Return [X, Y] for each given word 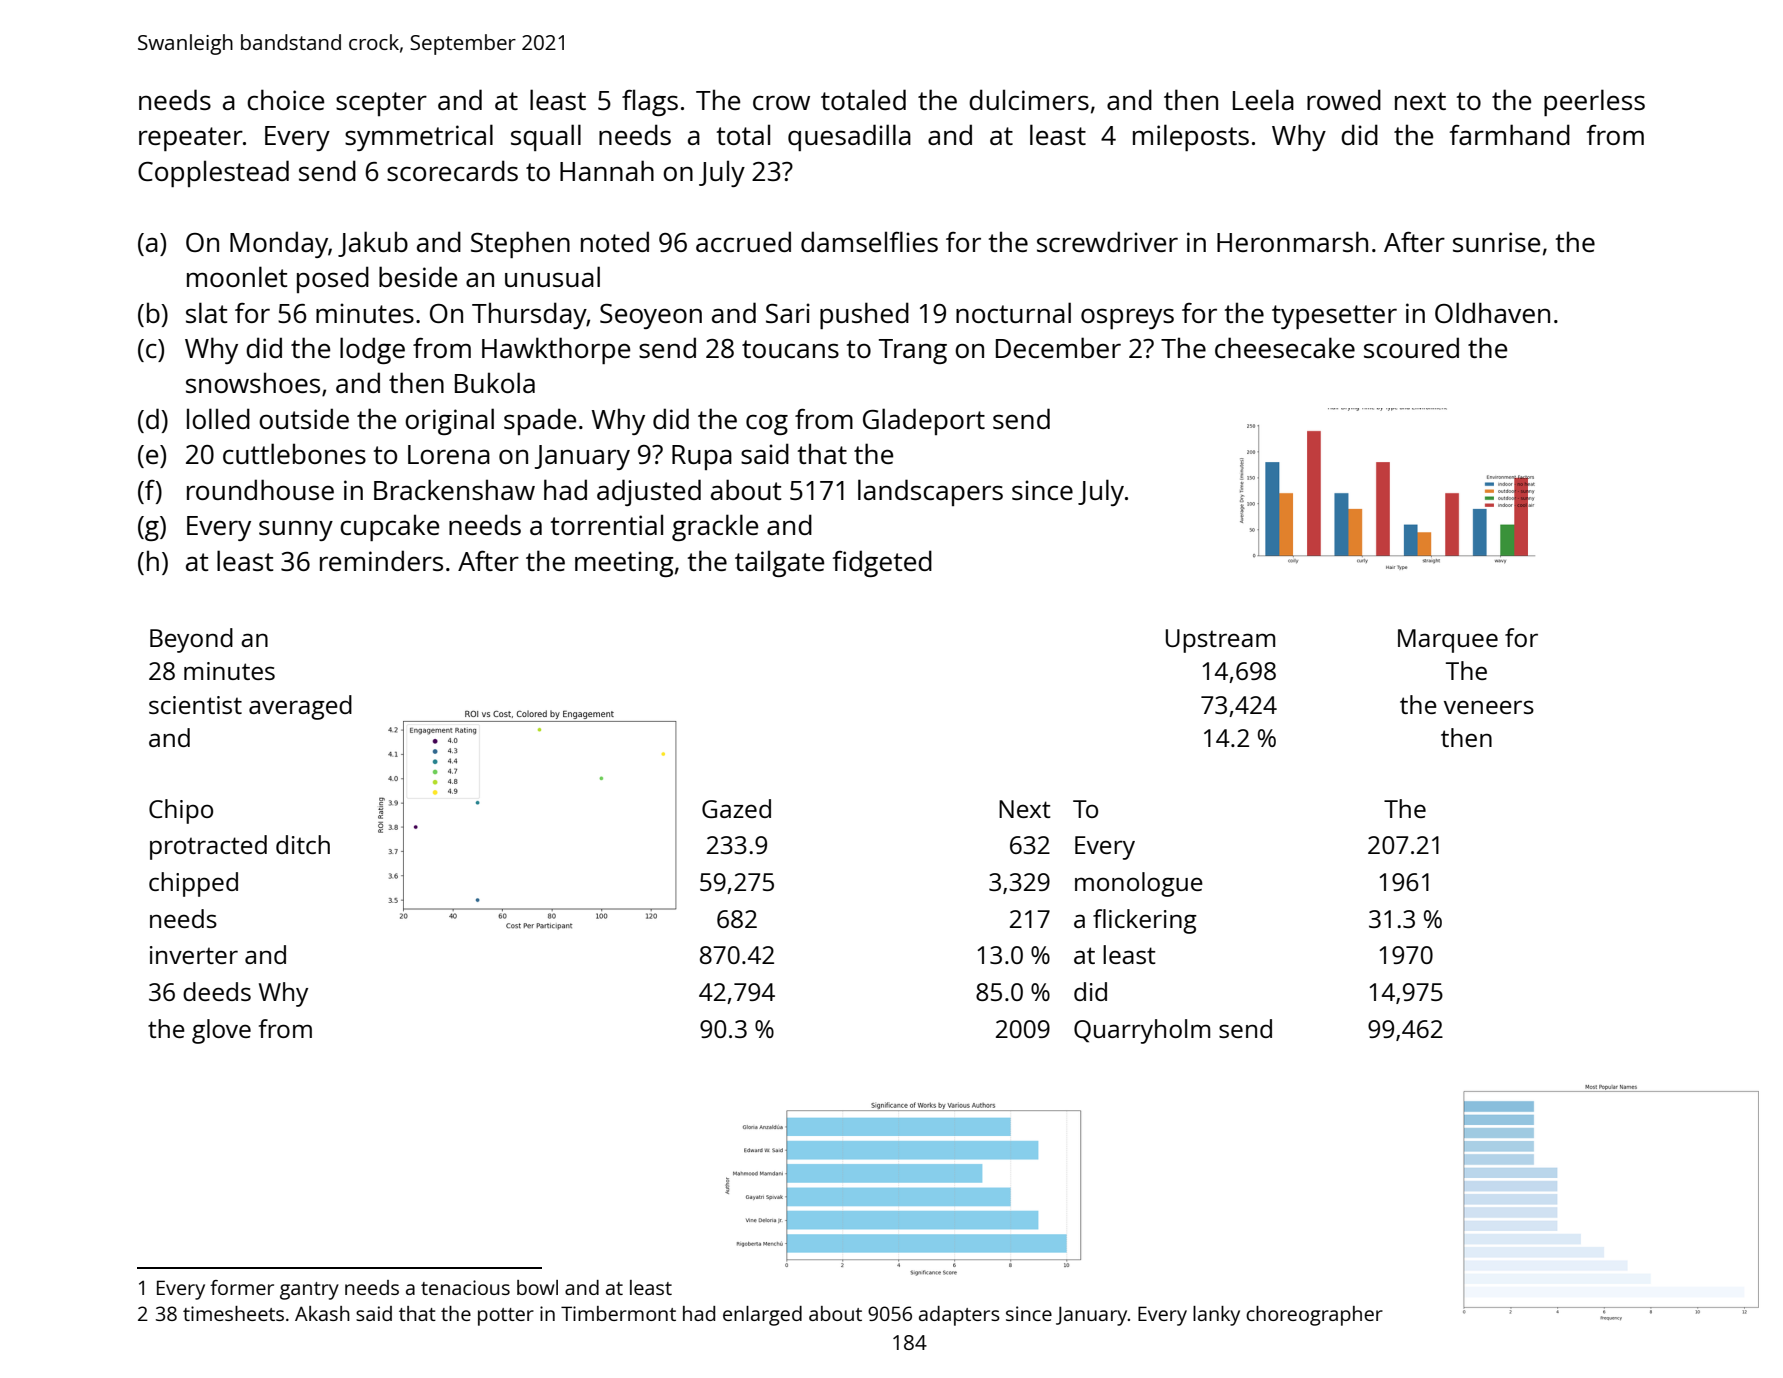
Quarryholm [1142, 1031]
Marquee [1448, 641]
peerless [1594, 102]
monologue [1139, 884]
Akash [322, 1313]
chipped [193, 884]
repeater [191, 139]
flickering [1145, 921]
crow [781, 102]
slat [206, 312]
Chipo [181, 811]
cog [767, 424]
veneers [1489, 707]
